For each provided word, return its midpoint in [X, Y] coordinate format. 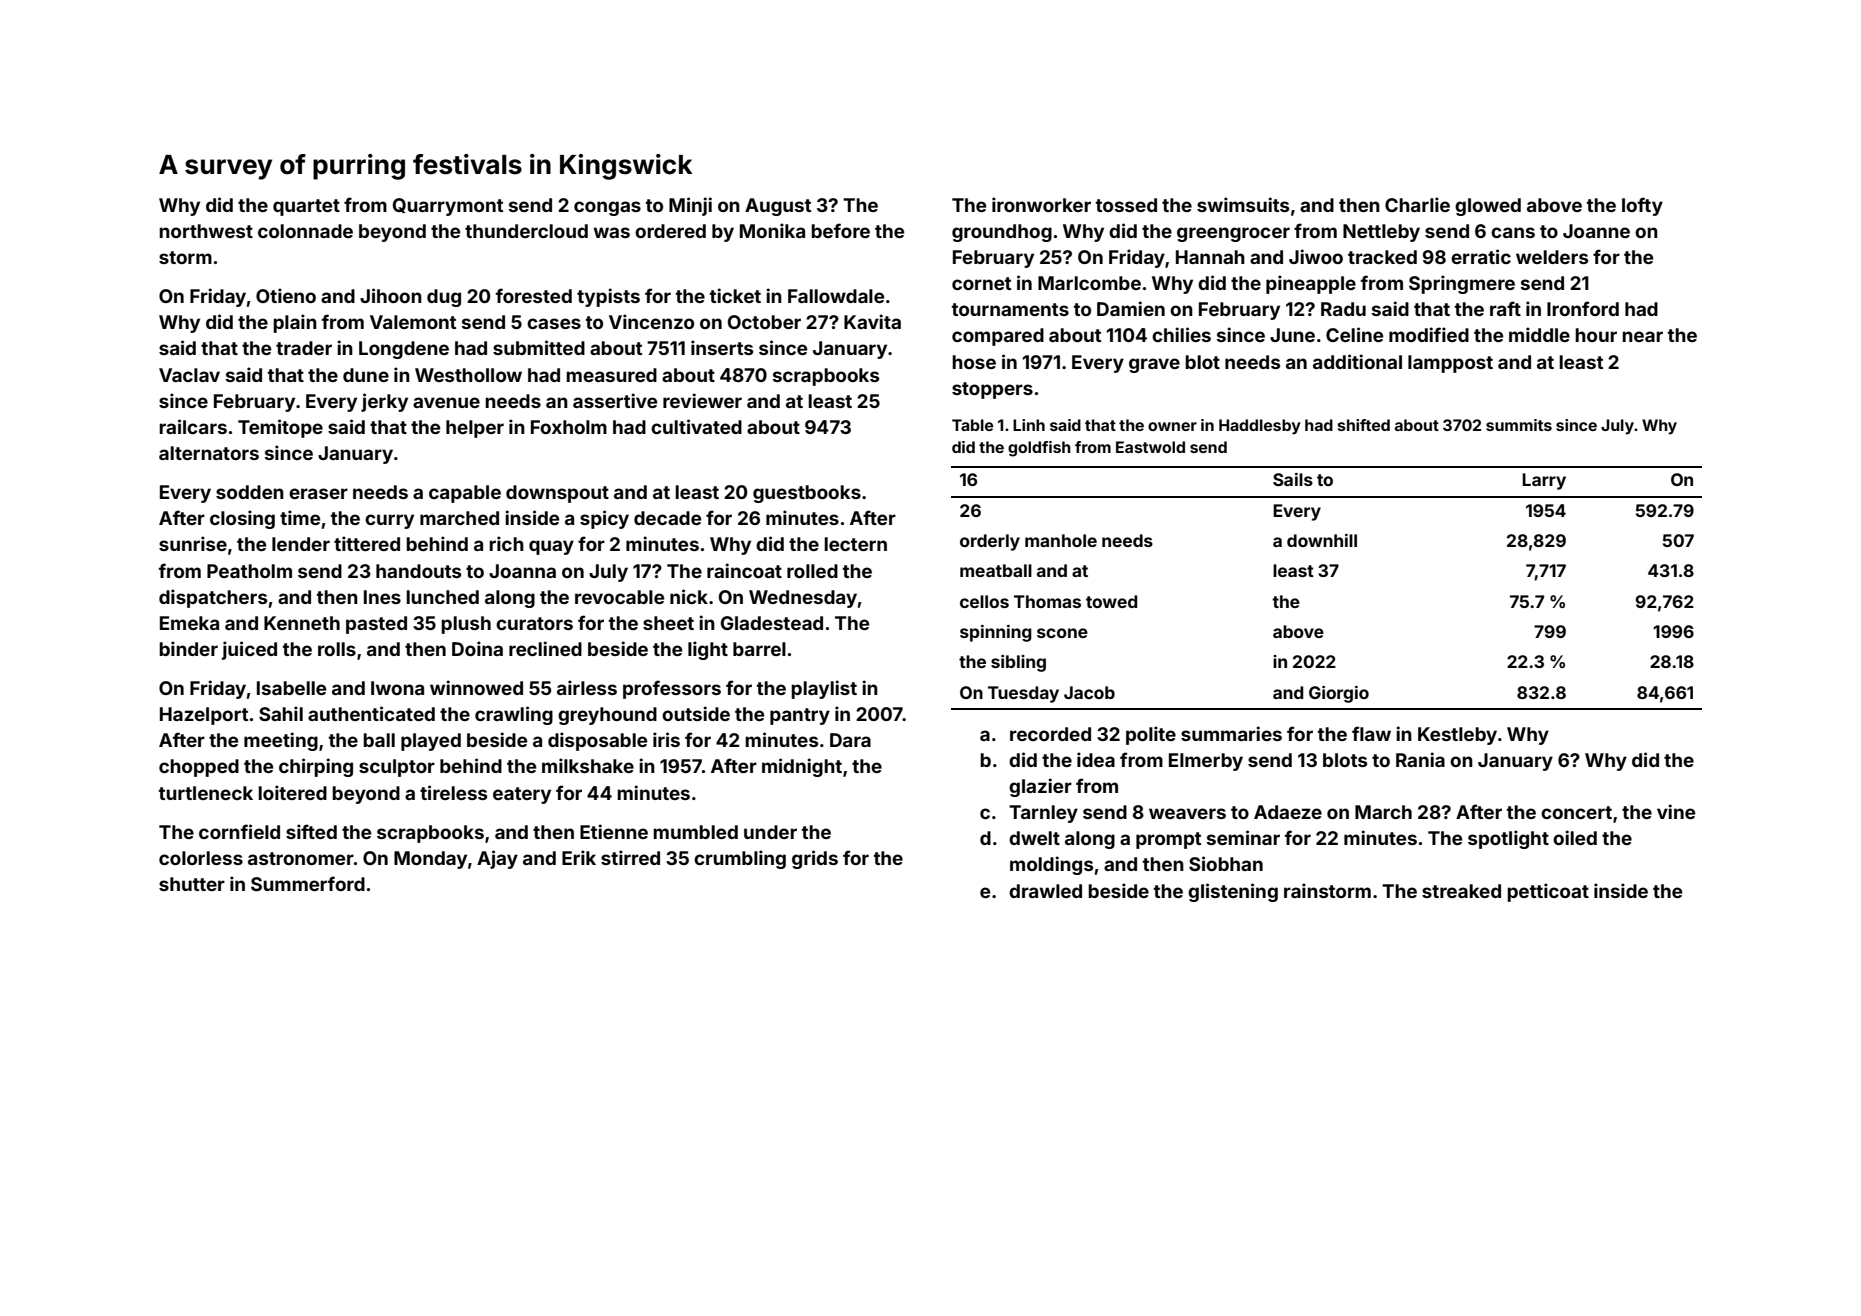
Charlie [1417, 204]
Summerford [308, 883]
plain [295, 323]
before [840, 230]
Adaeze [1288, 812]
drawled [1045, 891]
